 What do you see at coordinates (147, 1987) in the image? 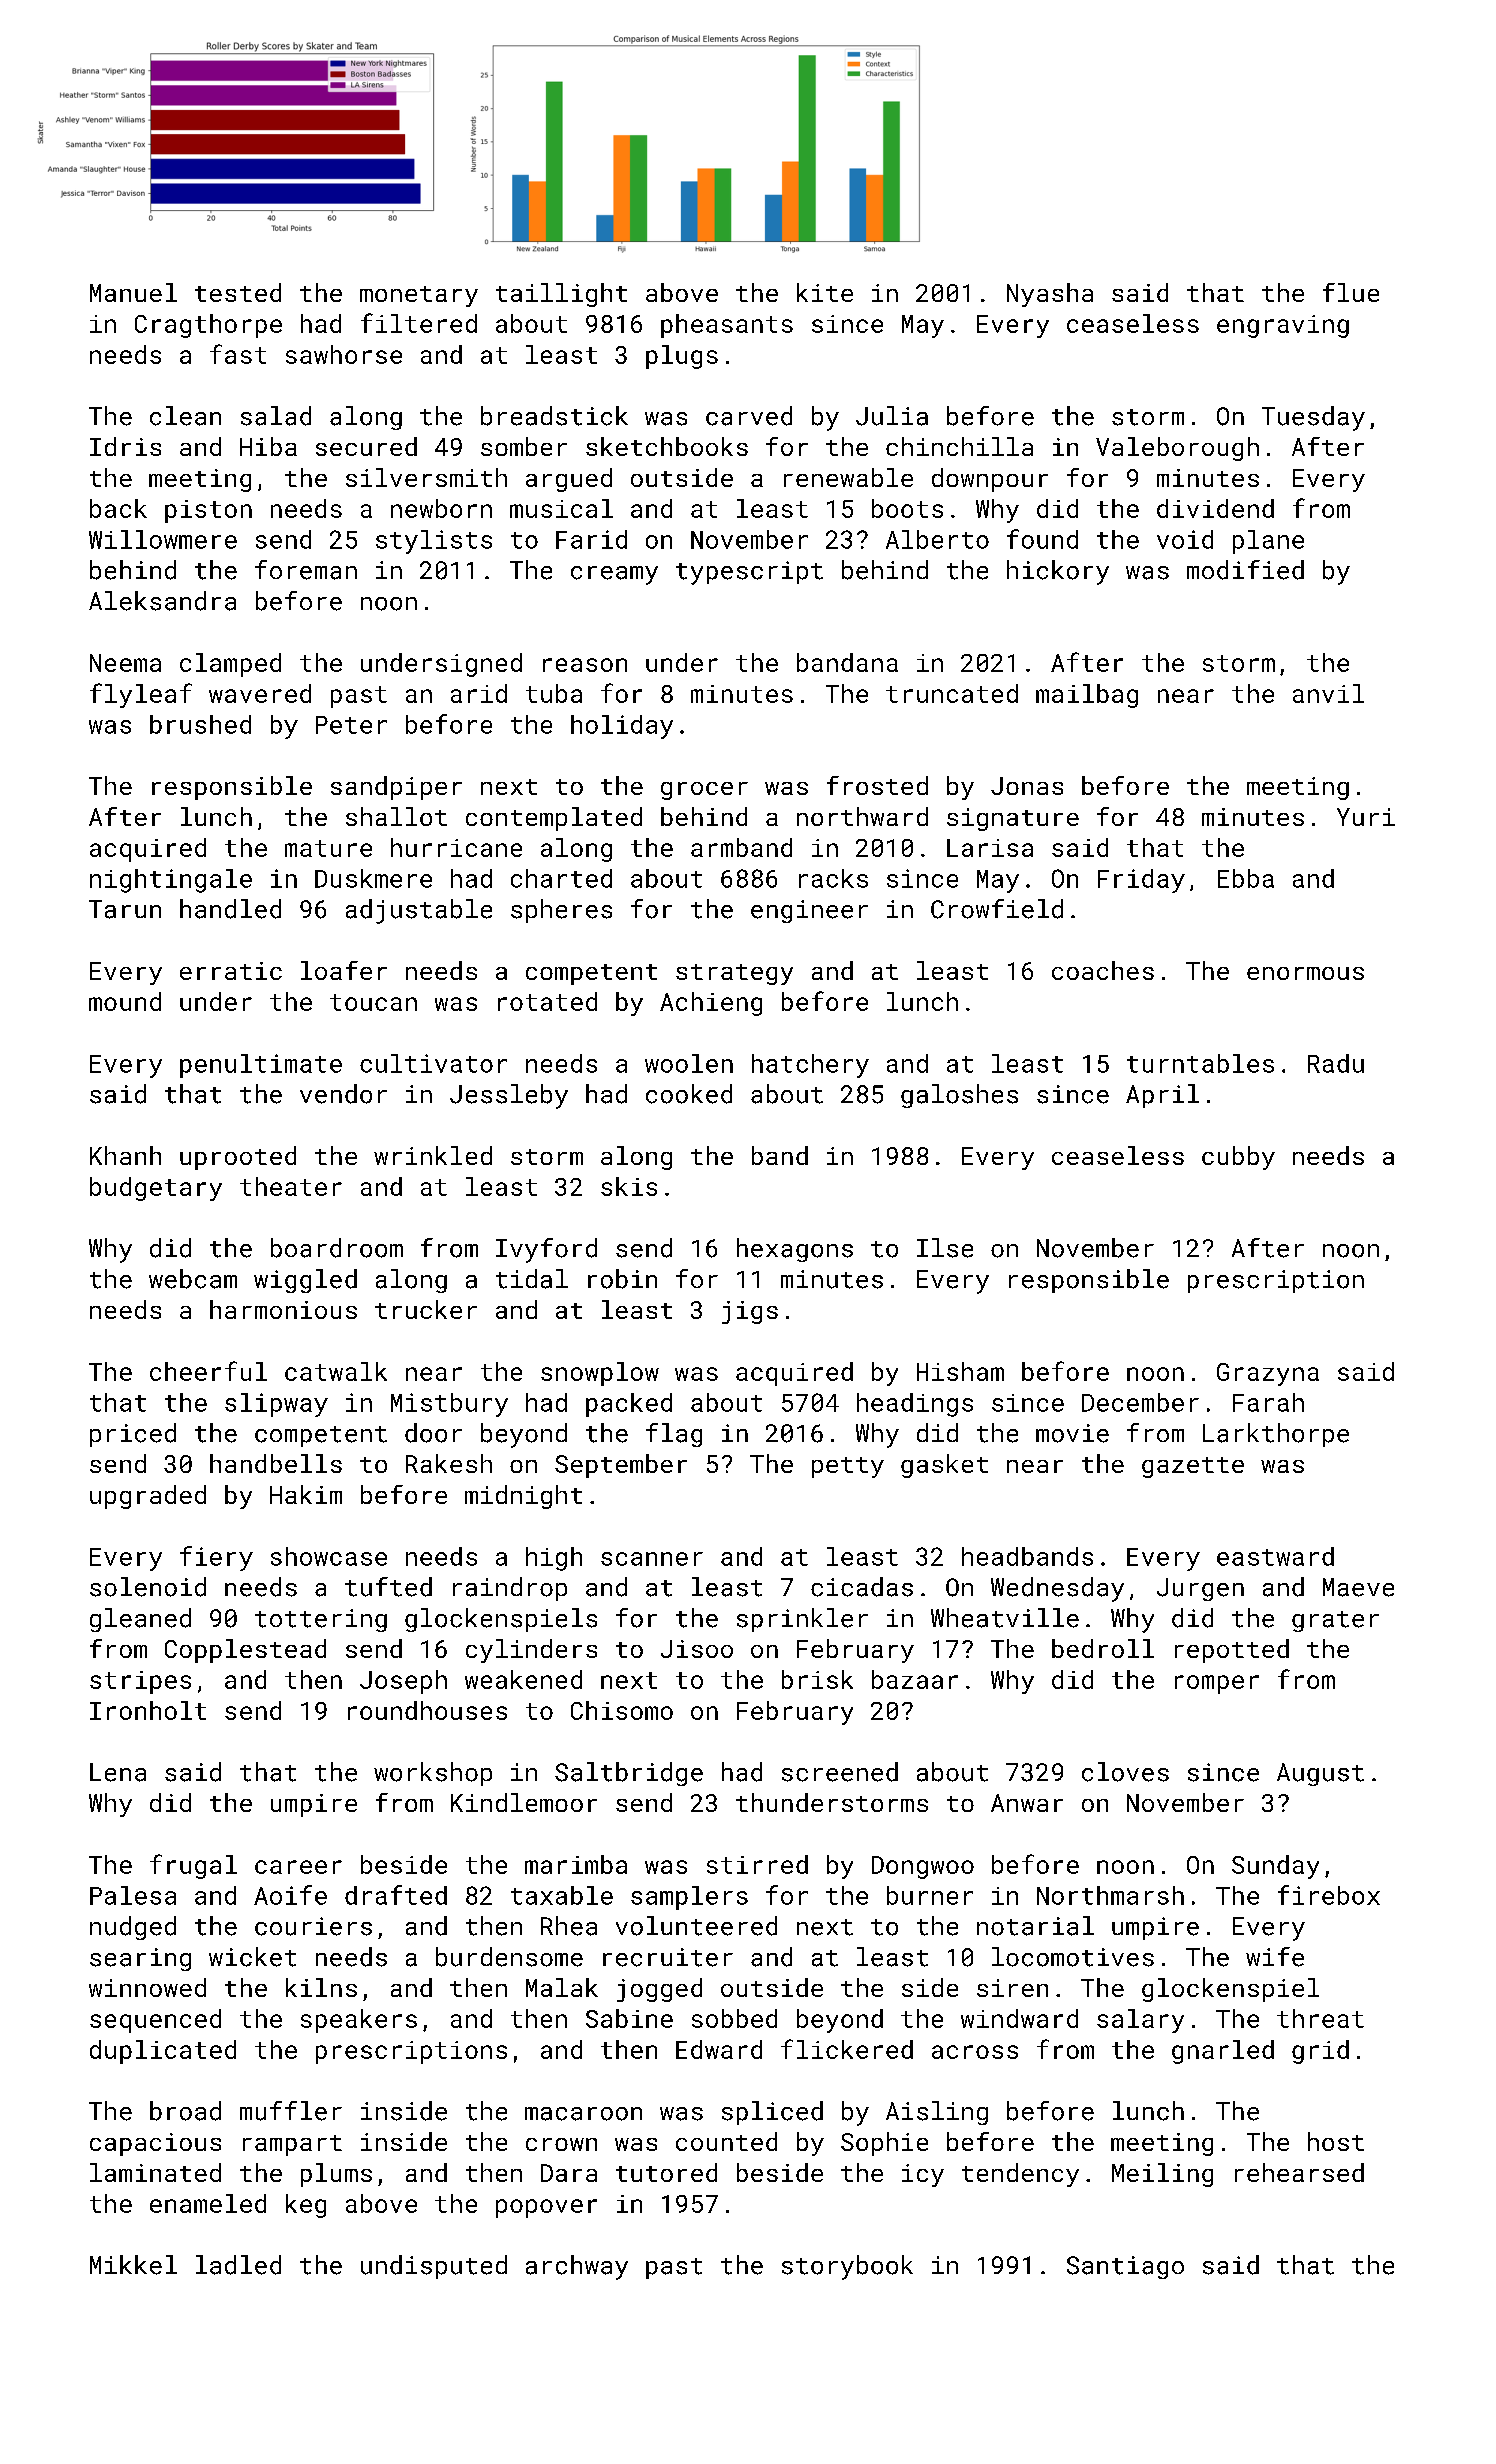
I see `winnowed` at bounding box center [147, 1987].
